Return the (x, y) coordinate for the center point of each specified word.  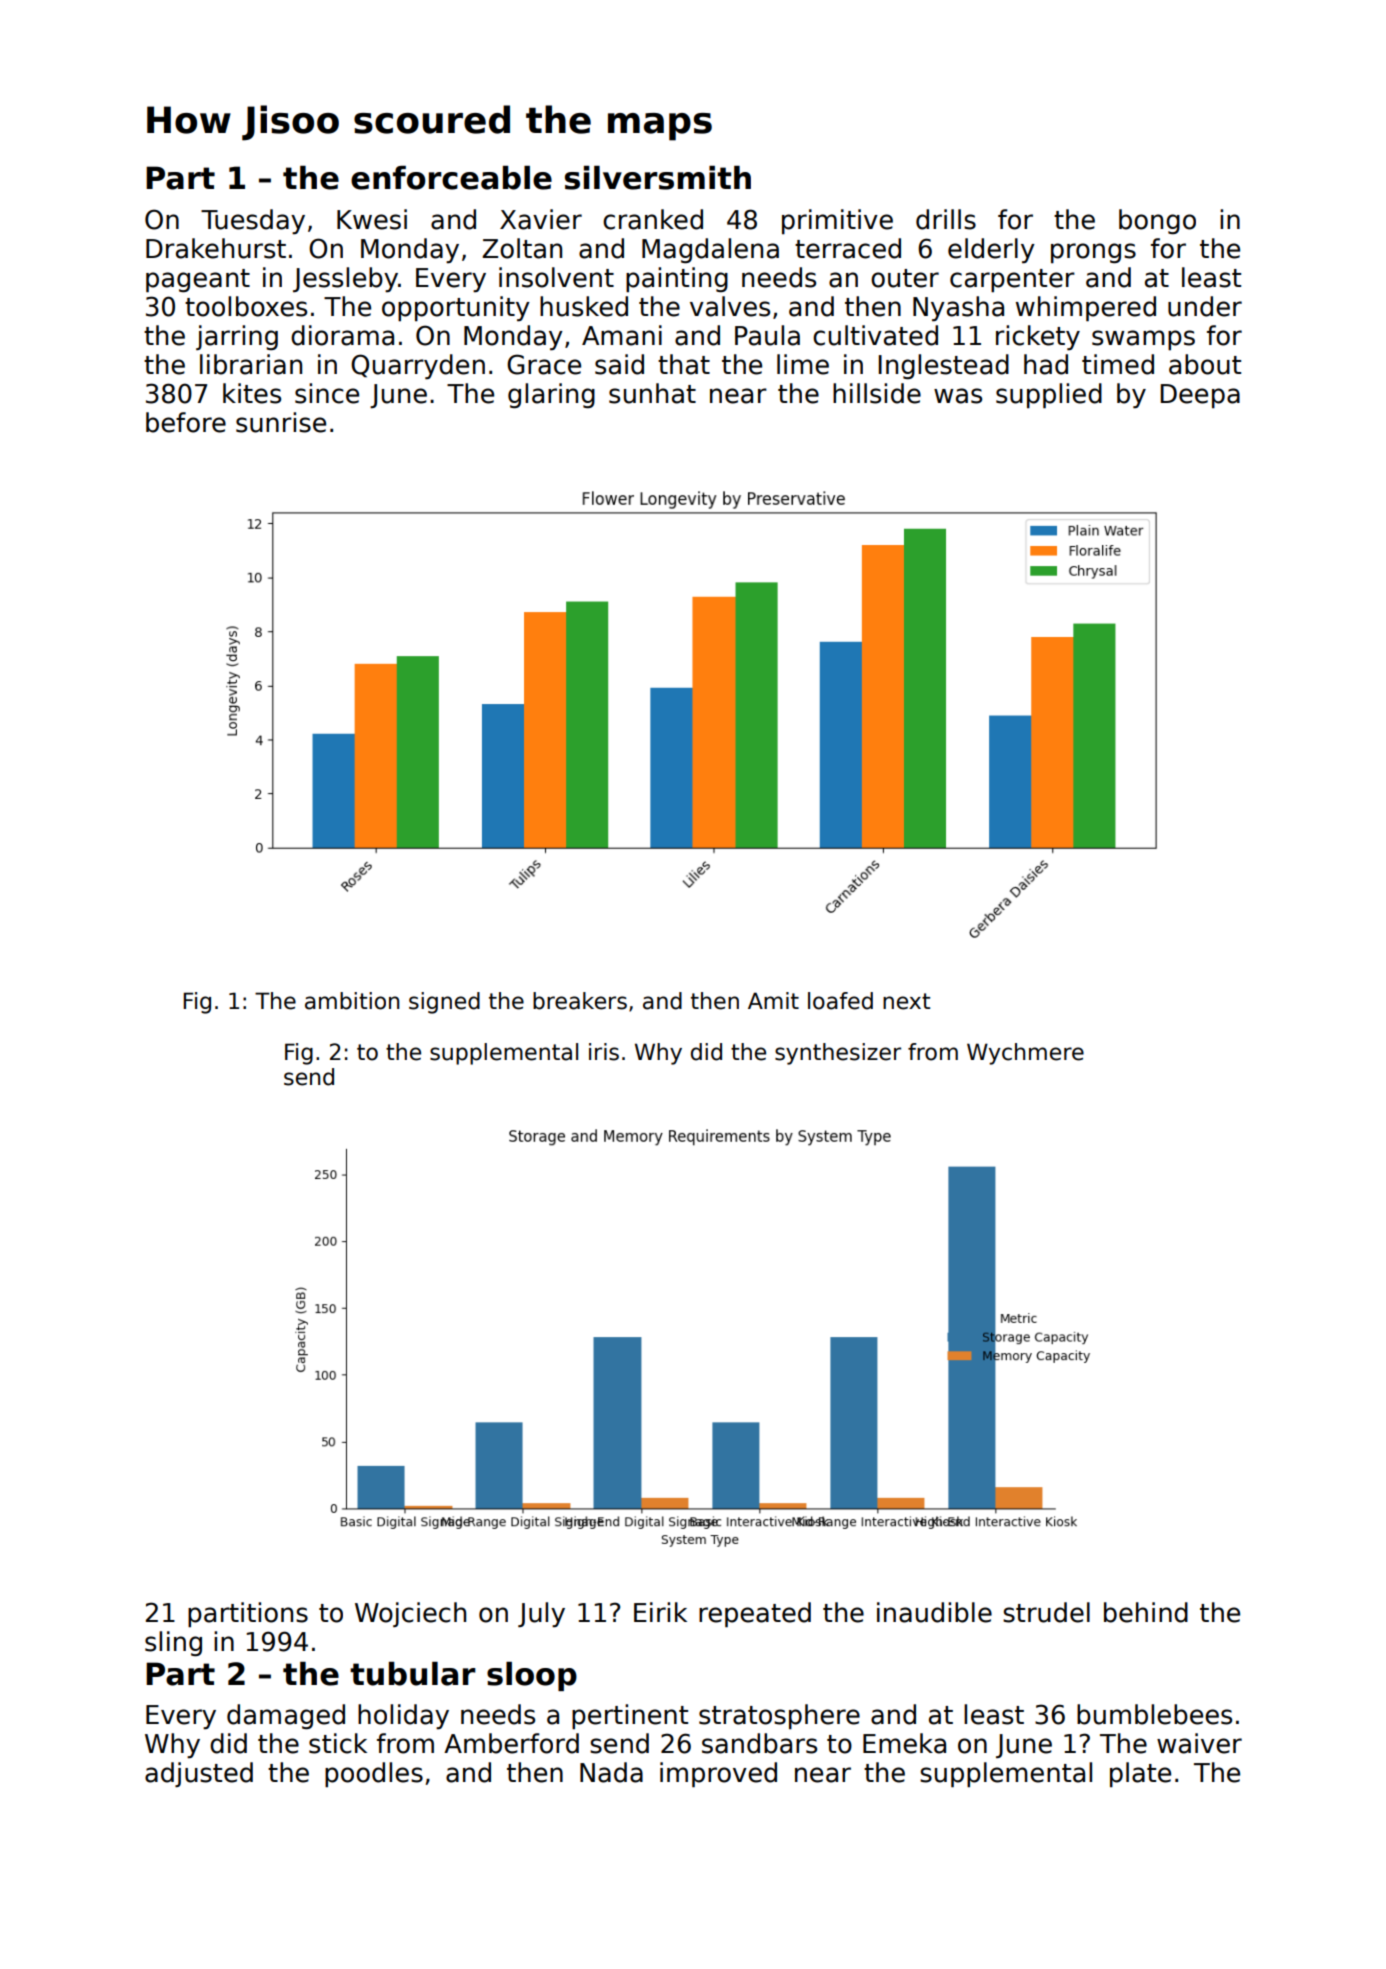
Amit (773, 1000)
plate (1140, 1774)
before (186, 422)
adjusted (199, 1774)
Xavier (541, 219)
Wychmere (1025, 1054)
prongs (1093, 253)
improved (718, 1775)
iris (604, 1052)
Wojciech (410, 1614)
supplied (1049, 396)
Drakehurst (216, 248)
